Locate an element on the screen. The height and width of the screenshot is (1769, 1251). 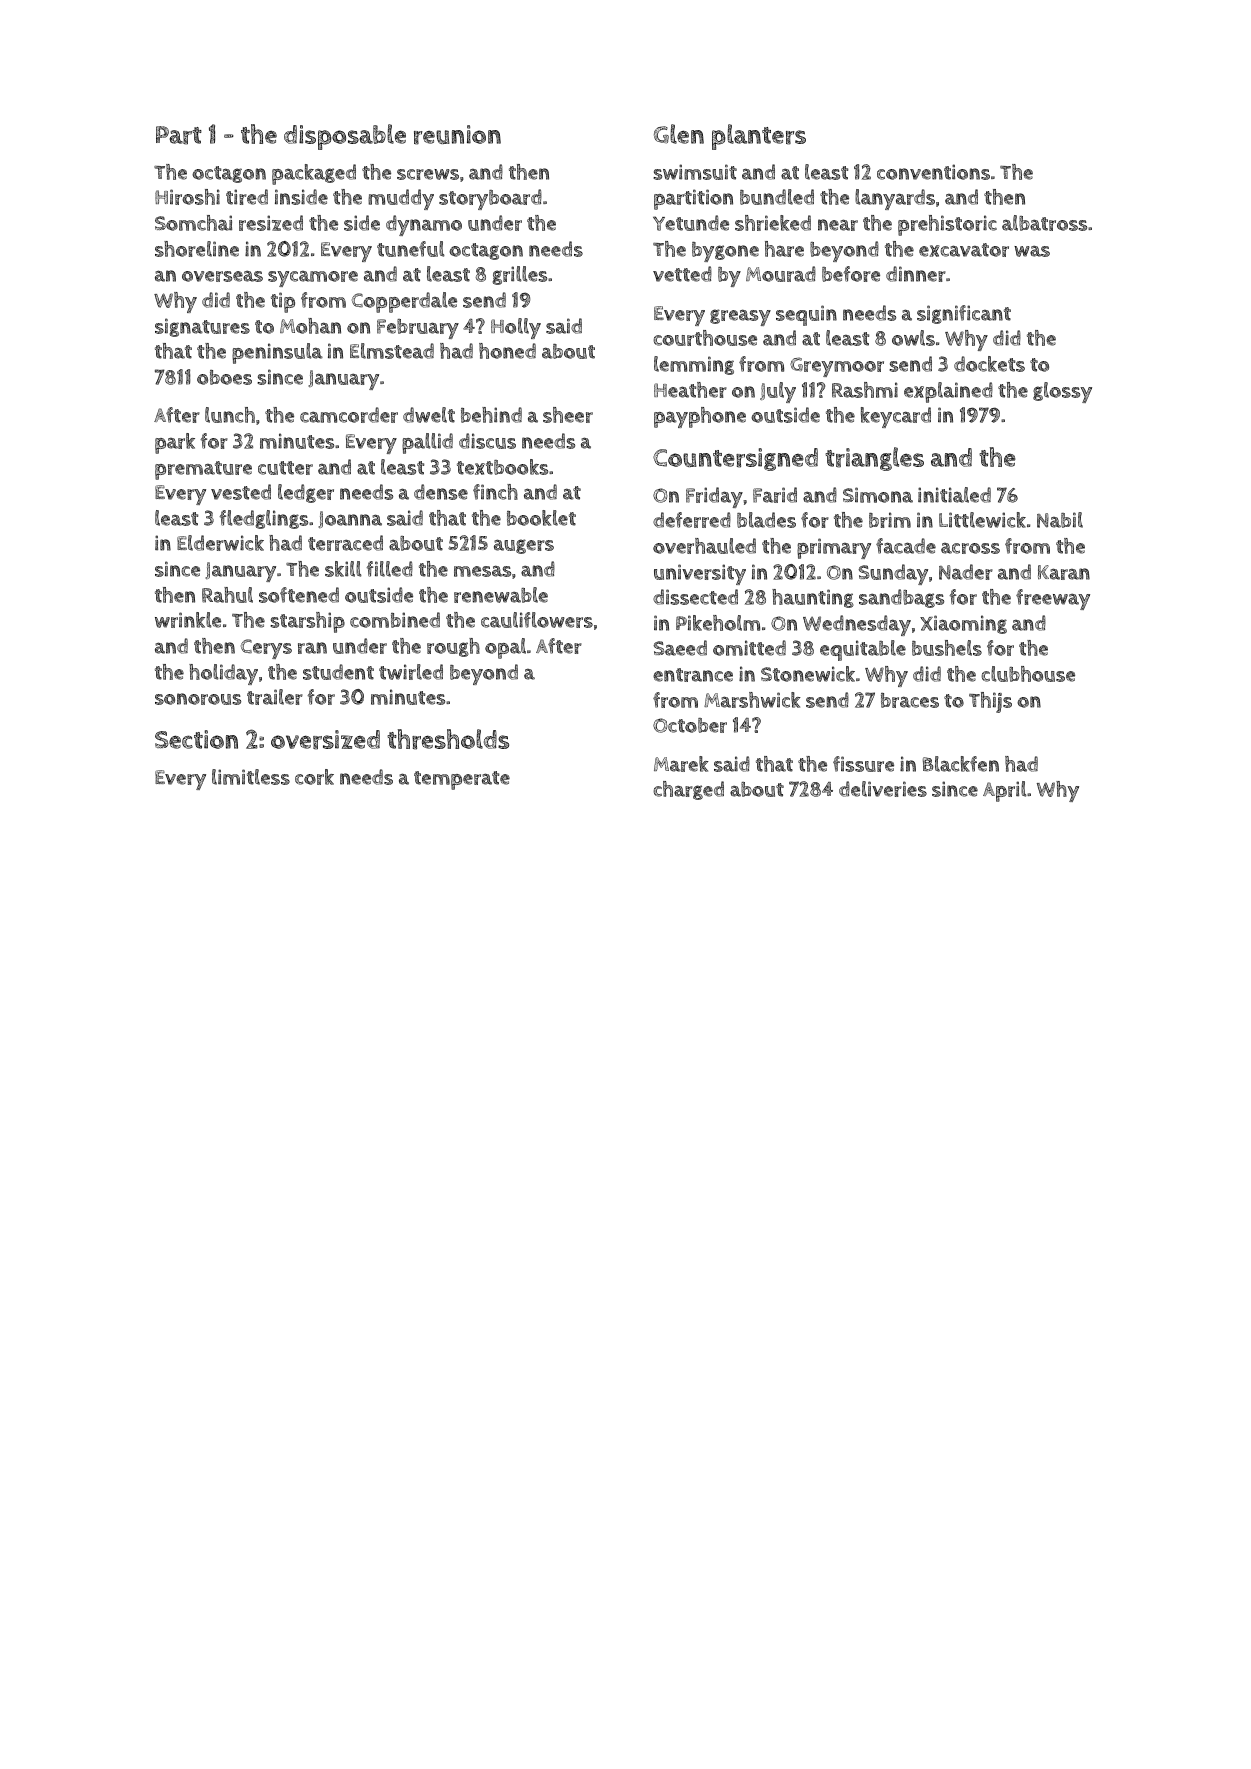
Glen is located at coordinates (679, 134).
